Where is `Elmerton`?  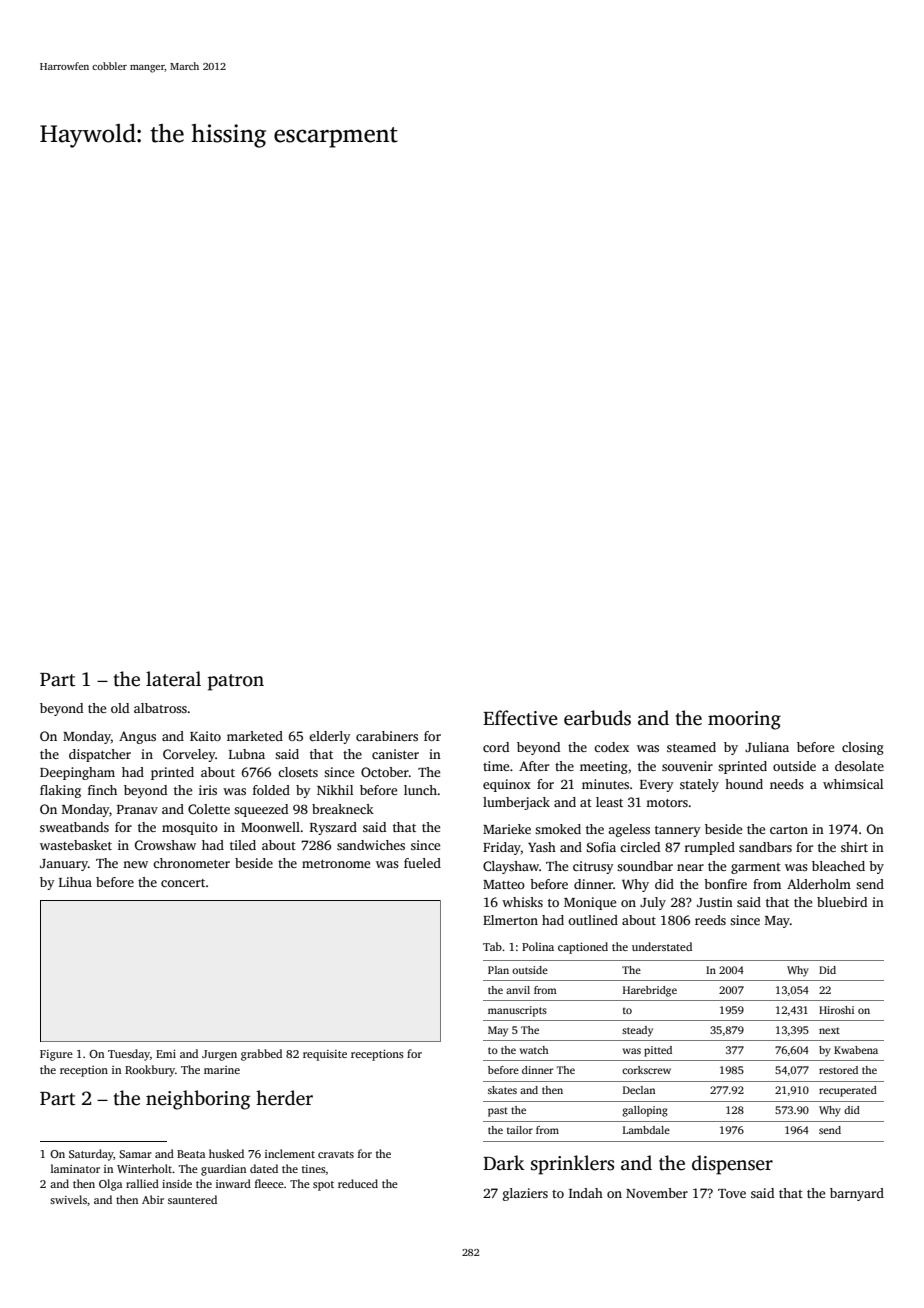
Elmerton is located at coordinates (510, 920).
